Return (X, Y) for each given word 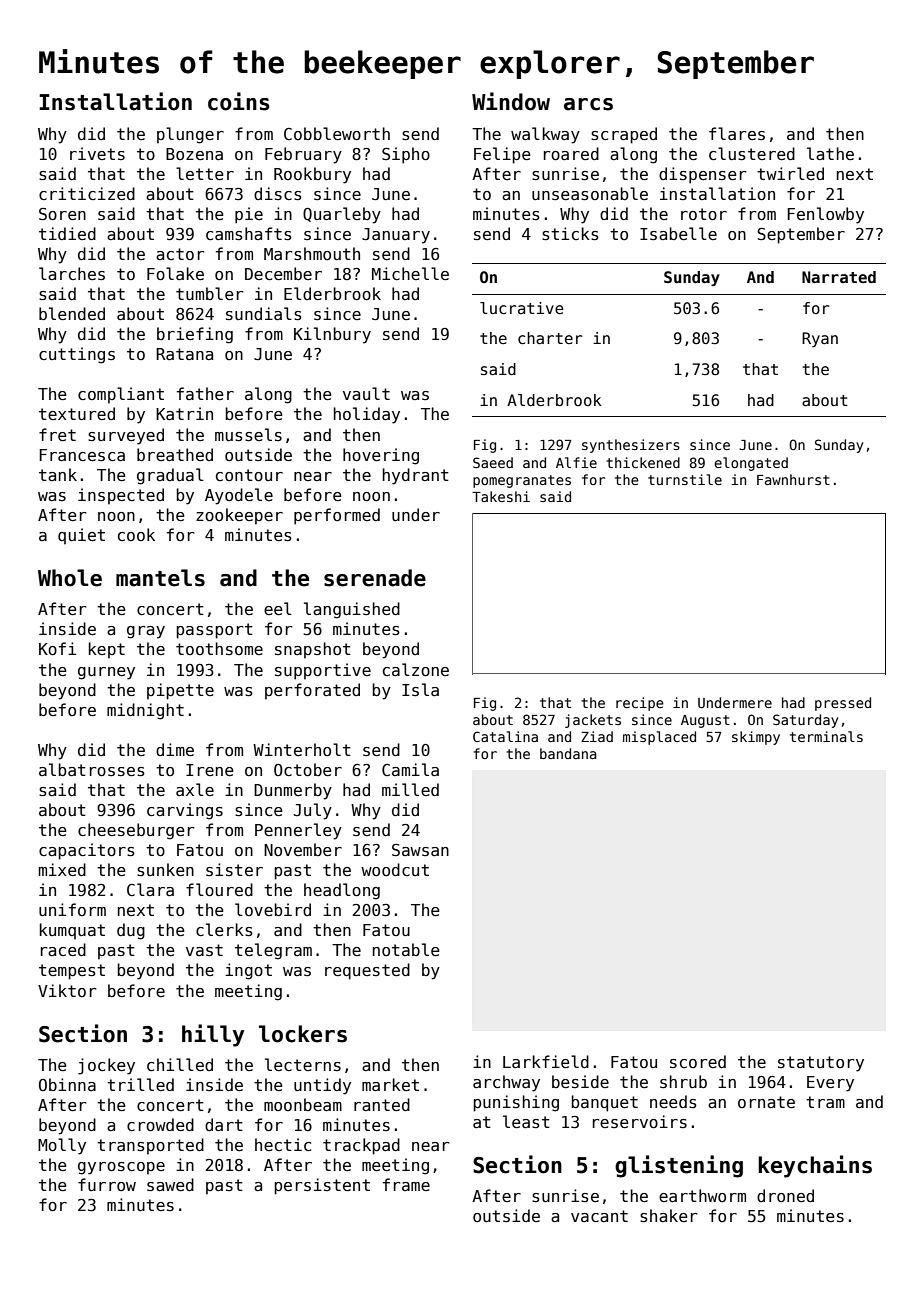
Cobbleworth (337, 133)
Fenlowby (826, 215)
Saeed (493, 462)
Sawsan (420, 850)
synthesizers (631, 446)
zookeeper (239, 516)
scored (698, 1061)
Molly (62, 1146)
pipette (180, 691)
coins (239, 101)
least (526, 1121)
